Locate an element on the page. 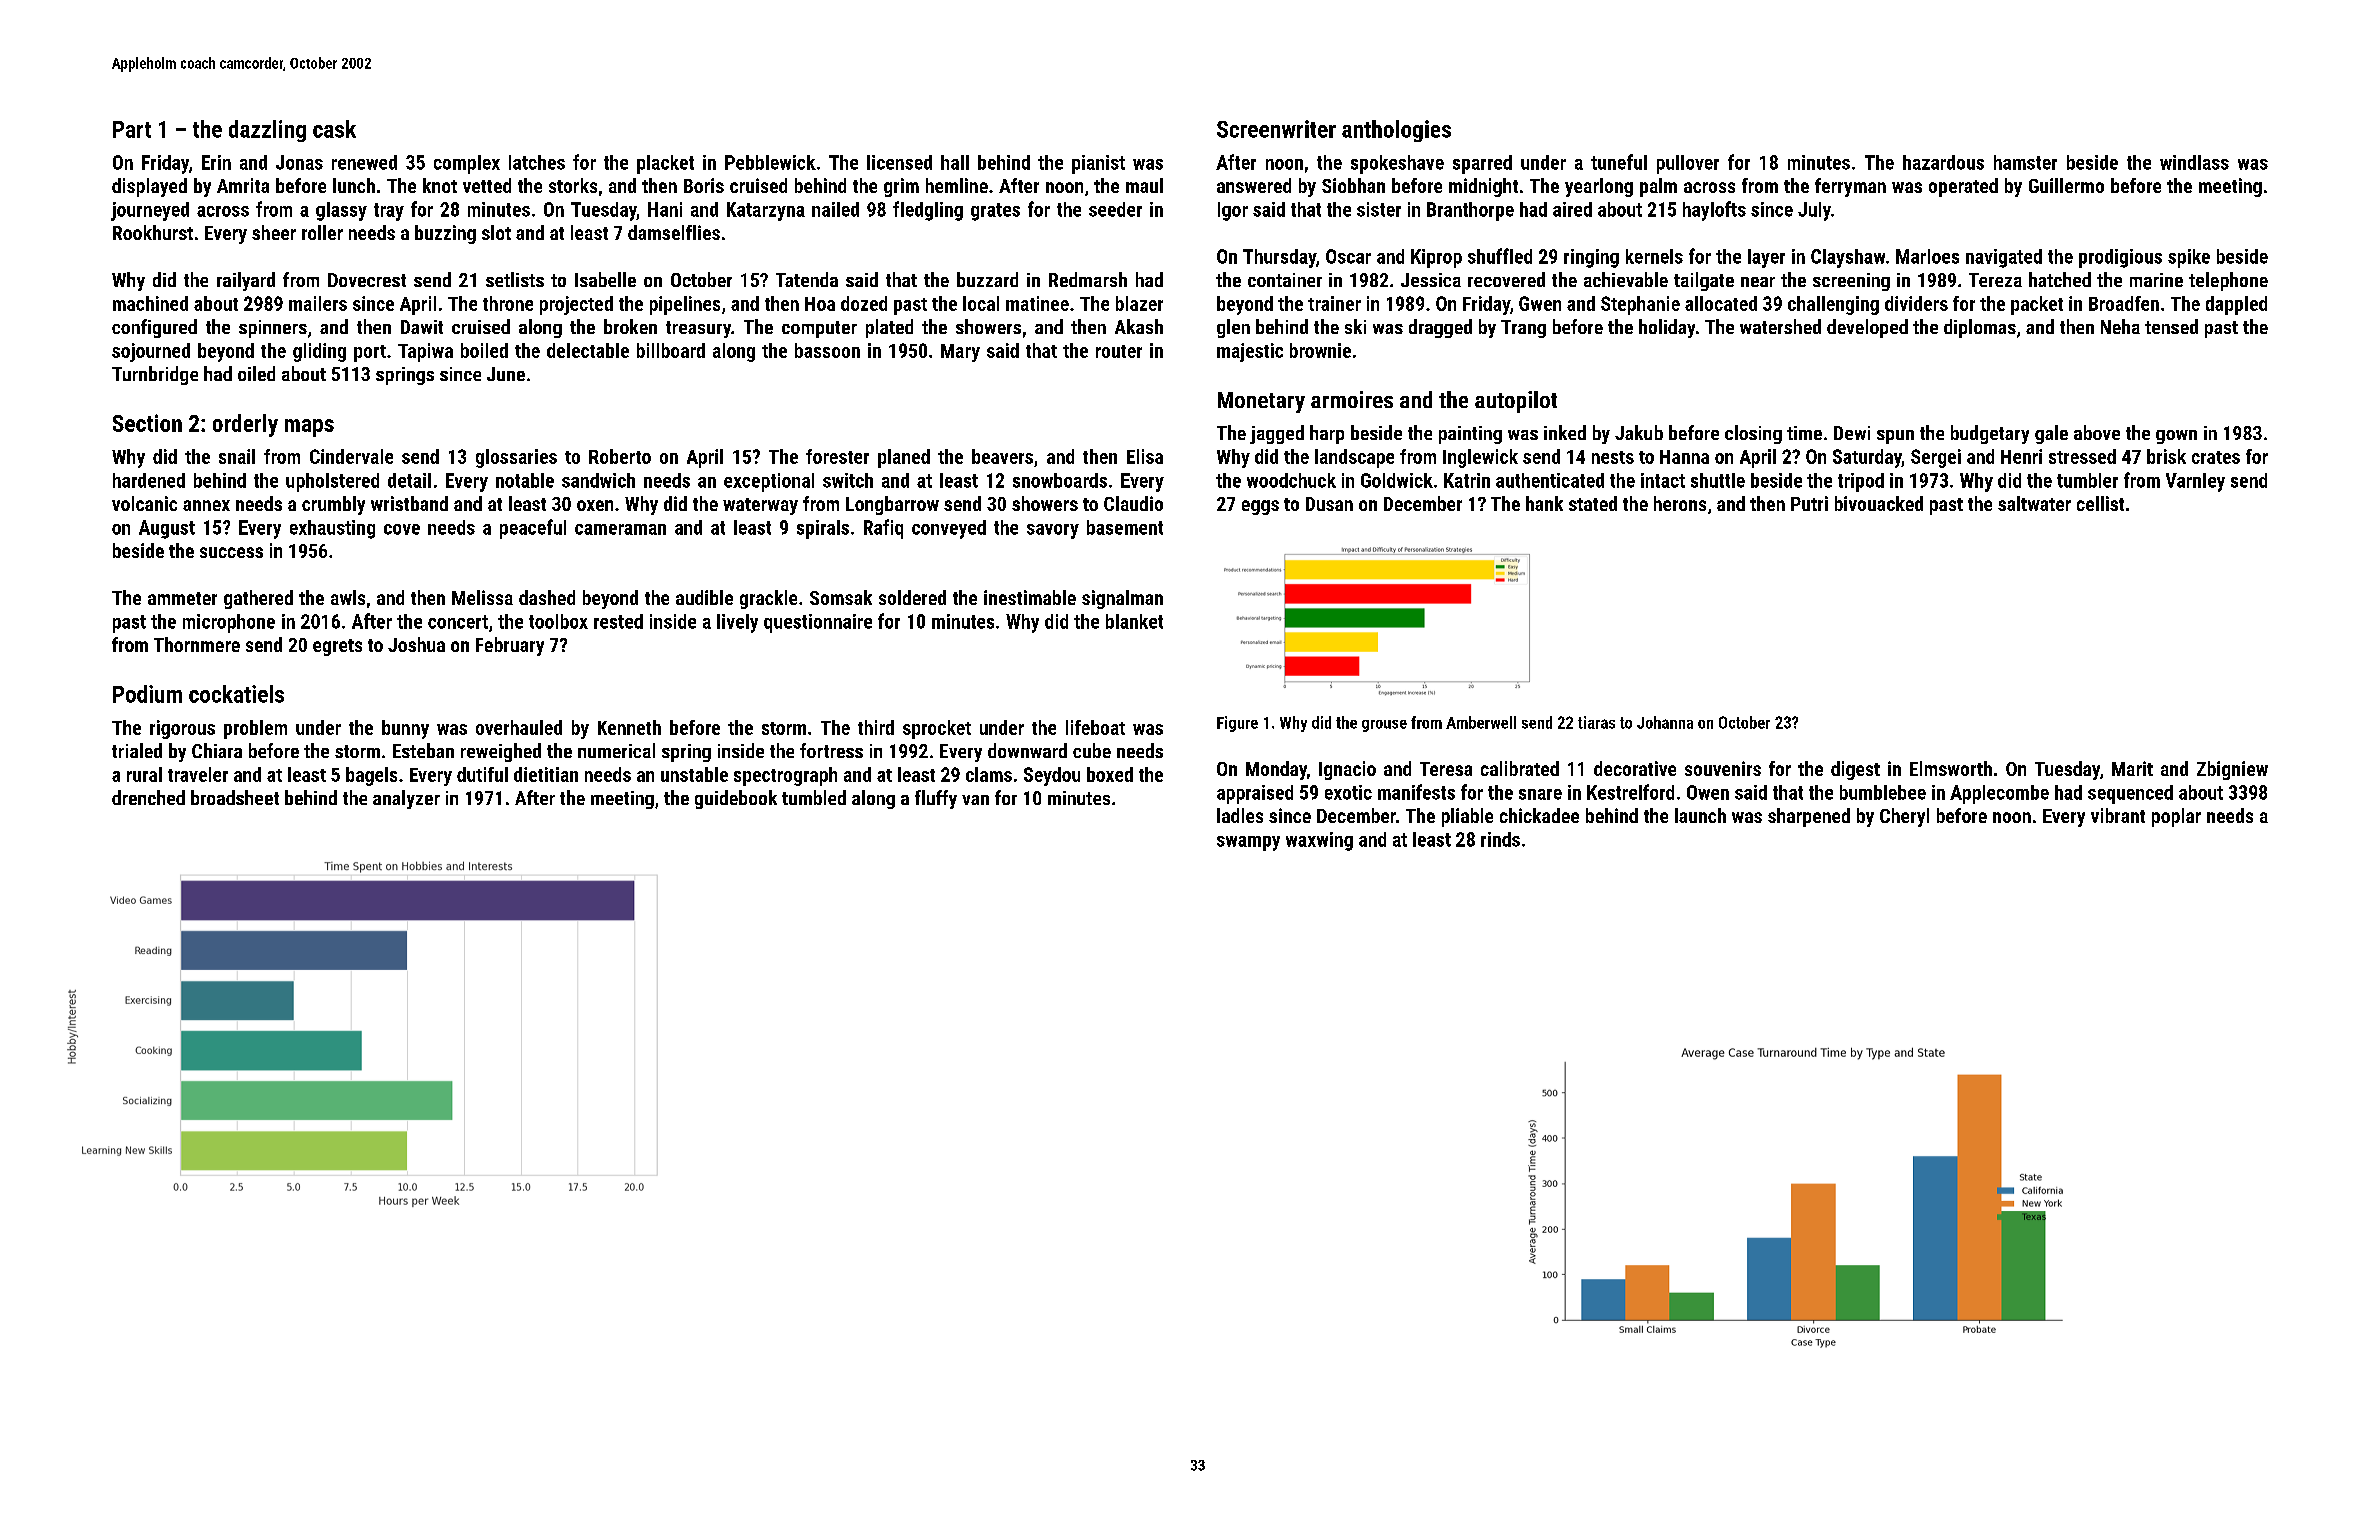  tripod is located at coordinates (1861, 482).
